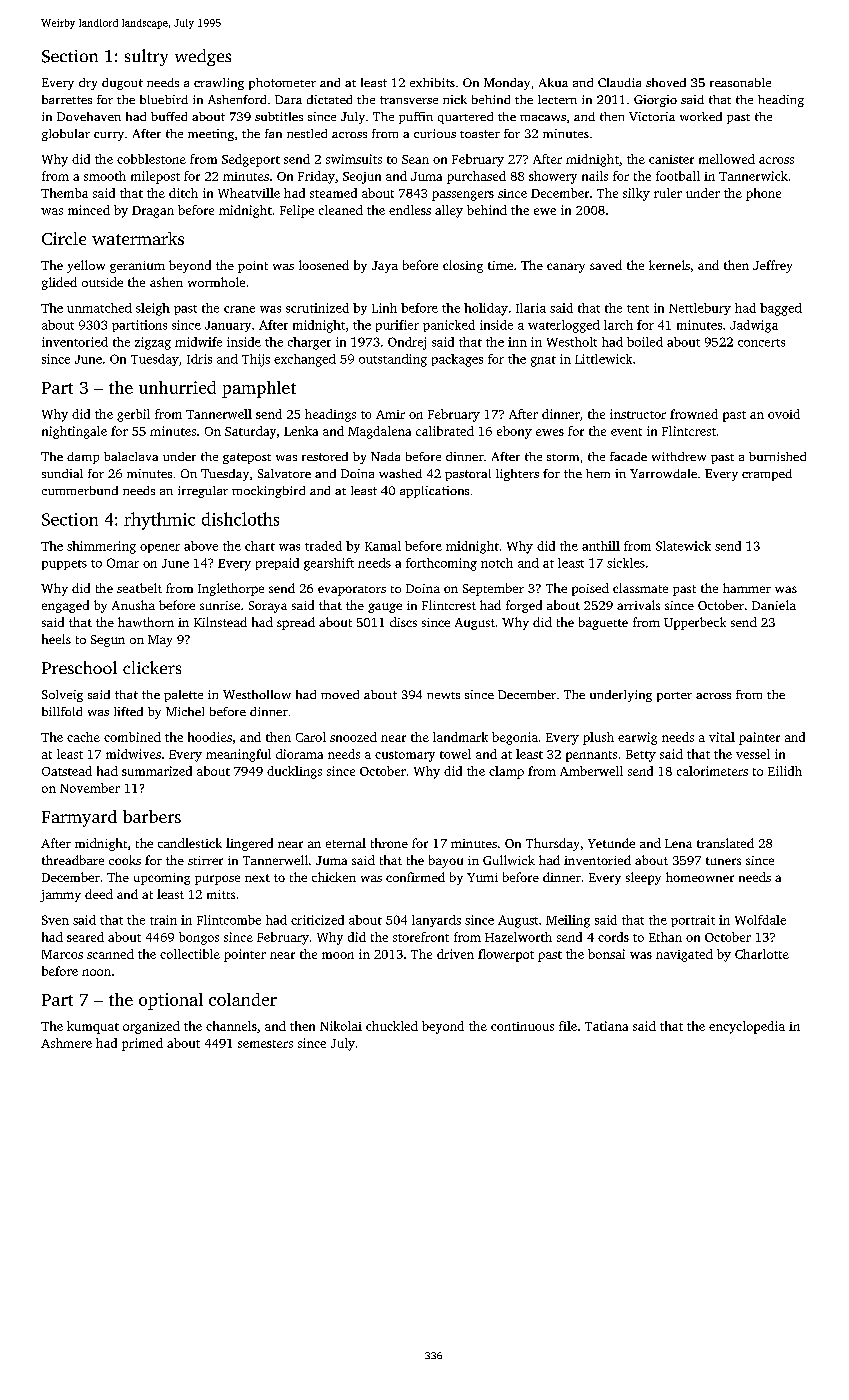 The height and width of the screenshot is (1400, 849). I want to click on withdrew, so click(679, 456).
